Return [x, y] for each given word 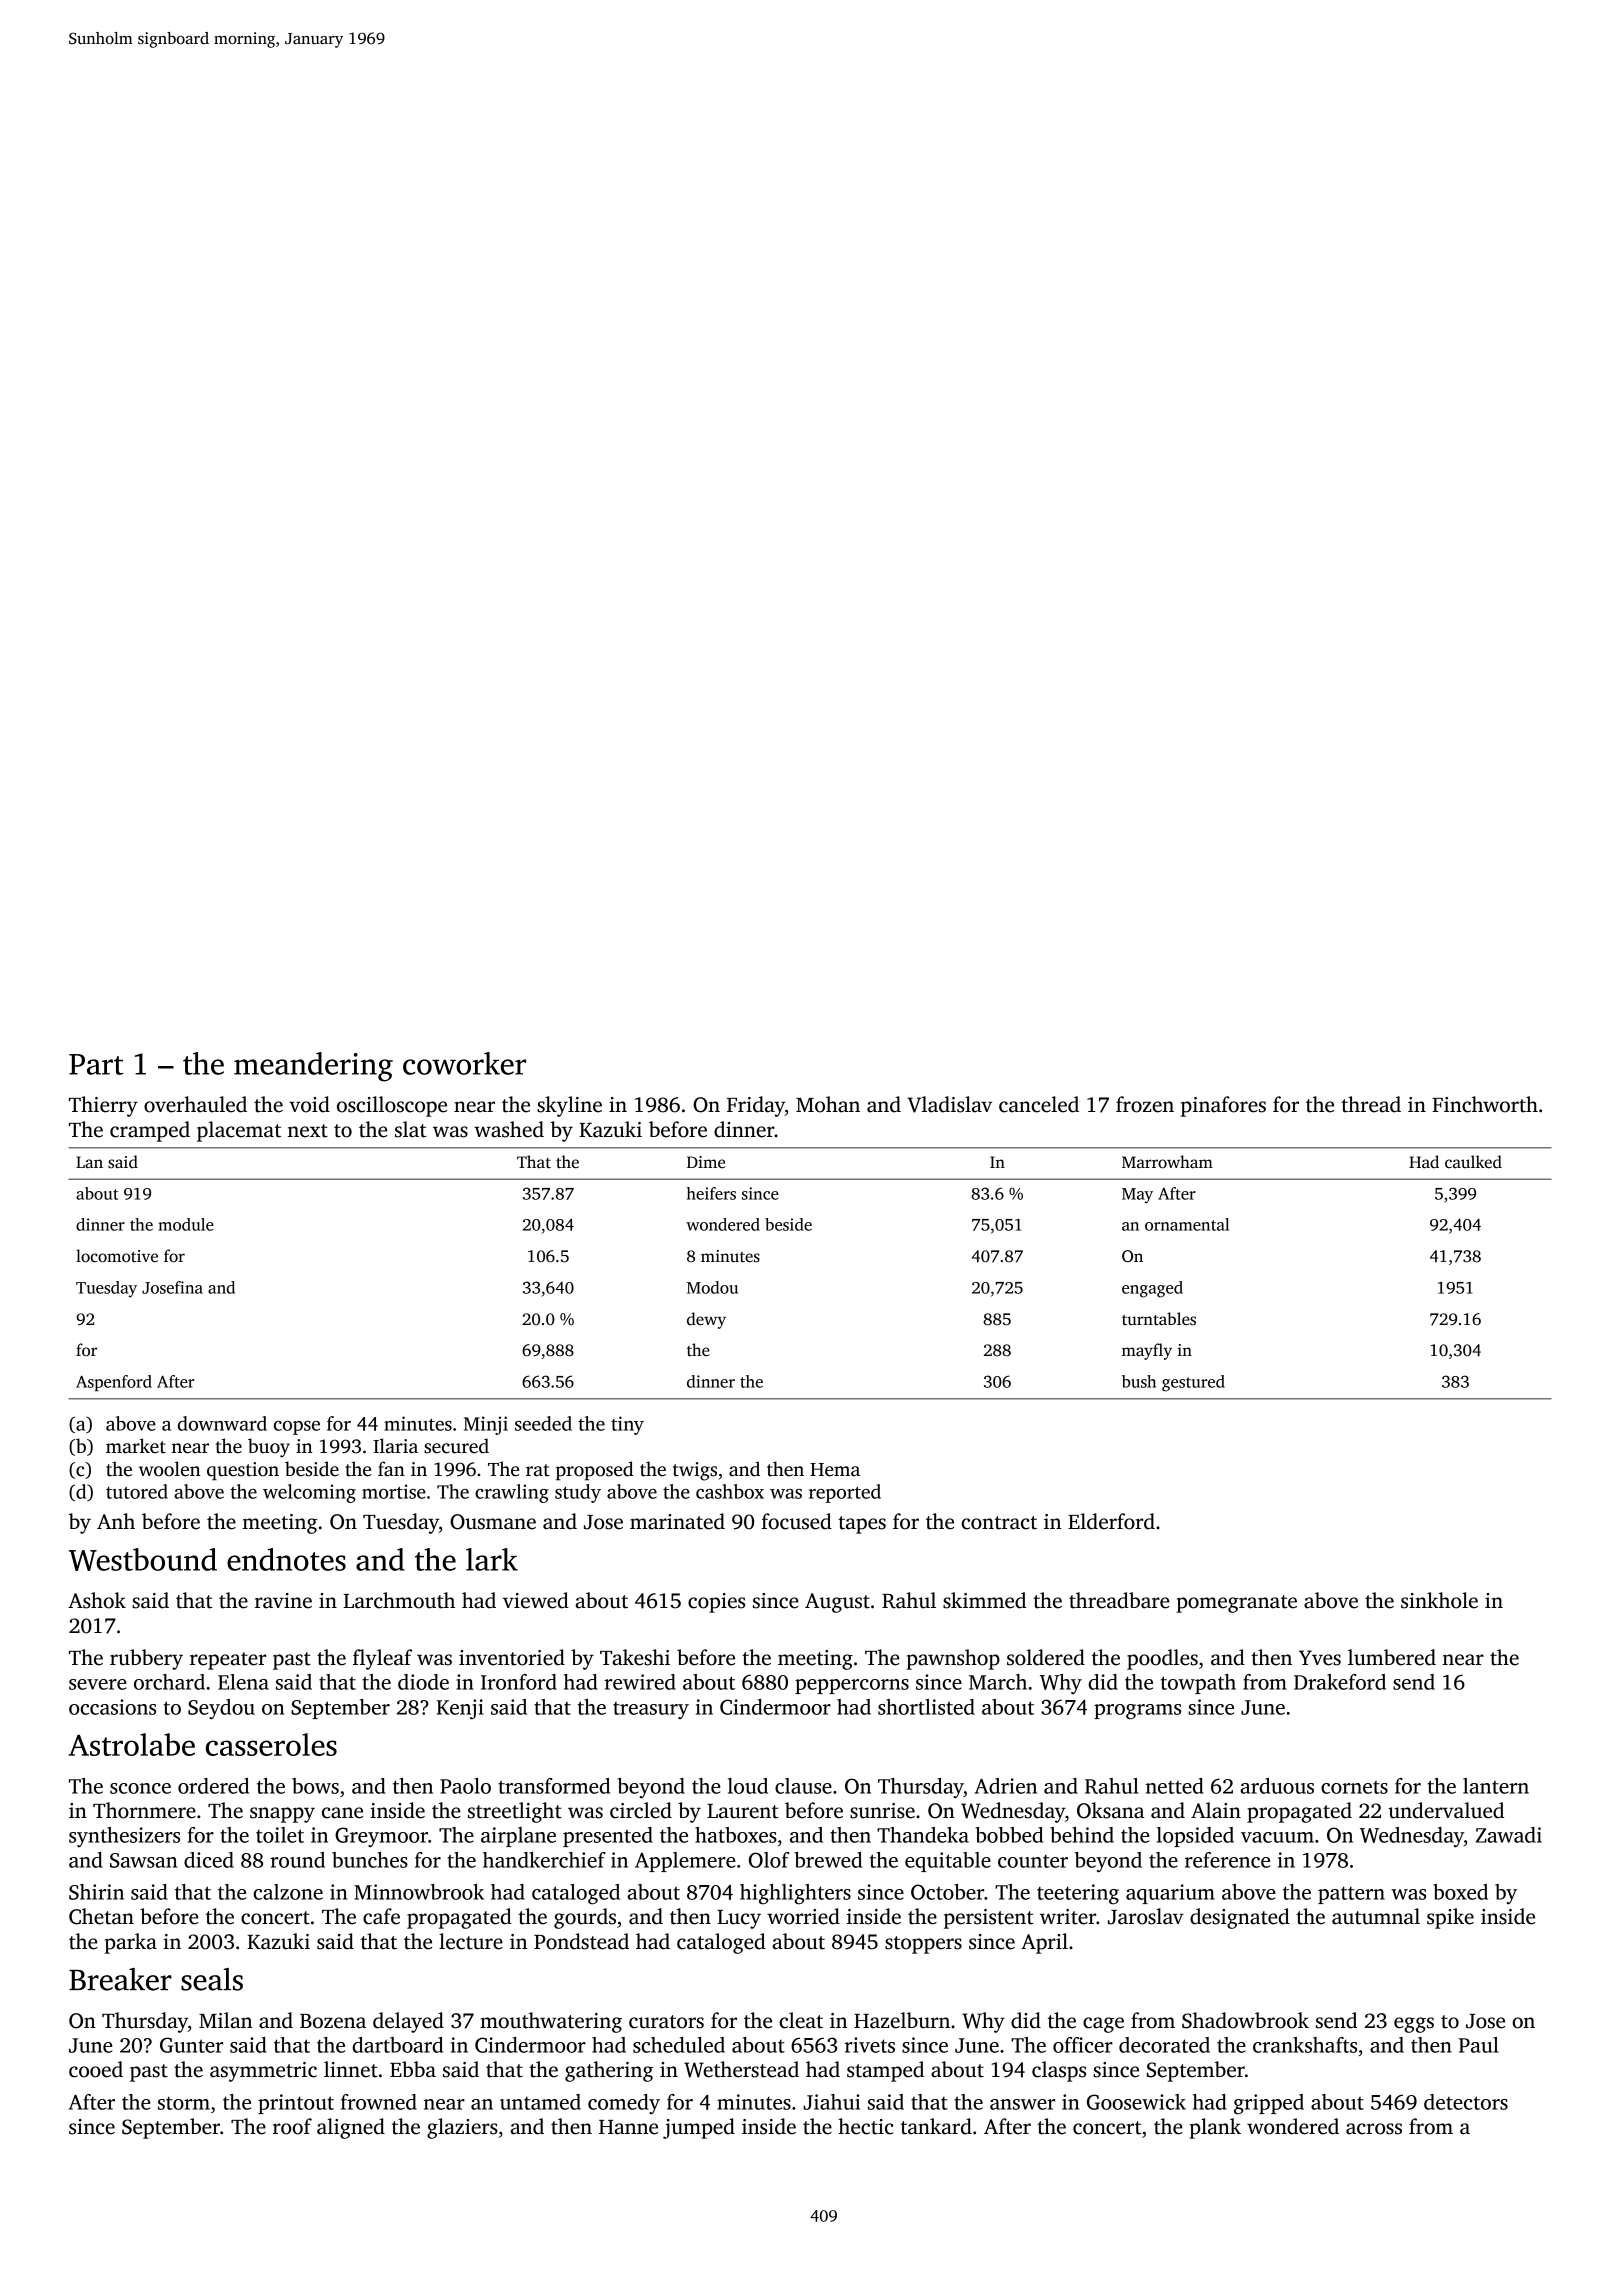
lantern [1496, 1786]
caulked [1473, 1162]
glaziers [462, 2128]
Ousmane [493, 1522]
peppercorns [852, 1686]
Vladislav [949, 1104]
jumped [699, 2128]
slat [410, 1129]
